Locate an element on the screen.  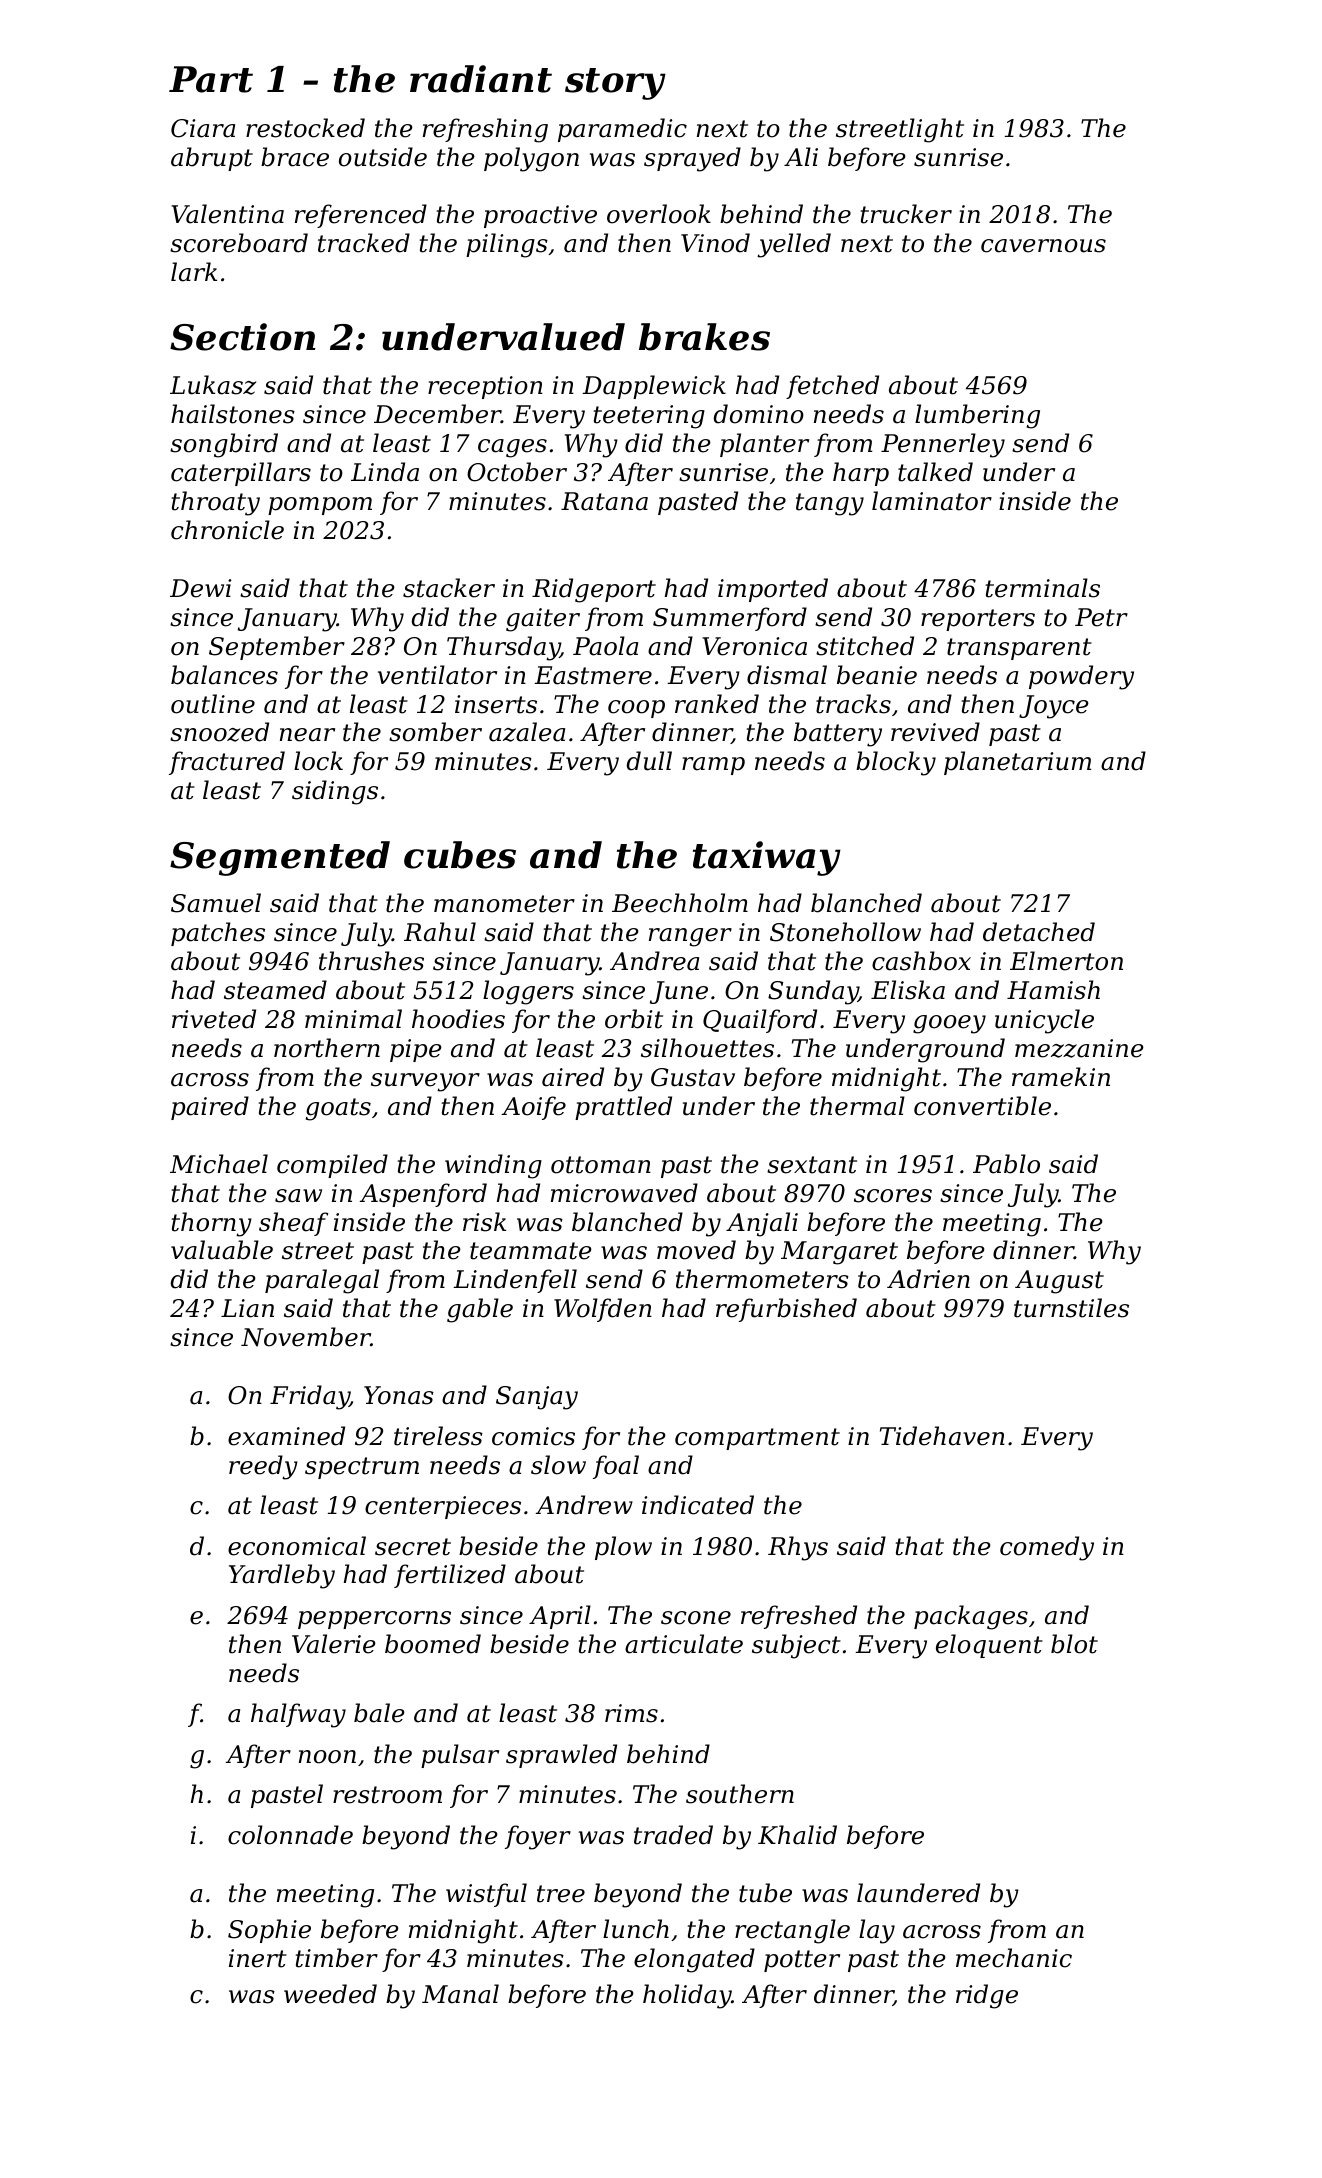
Manal is located at coordinates (460, 1994).
